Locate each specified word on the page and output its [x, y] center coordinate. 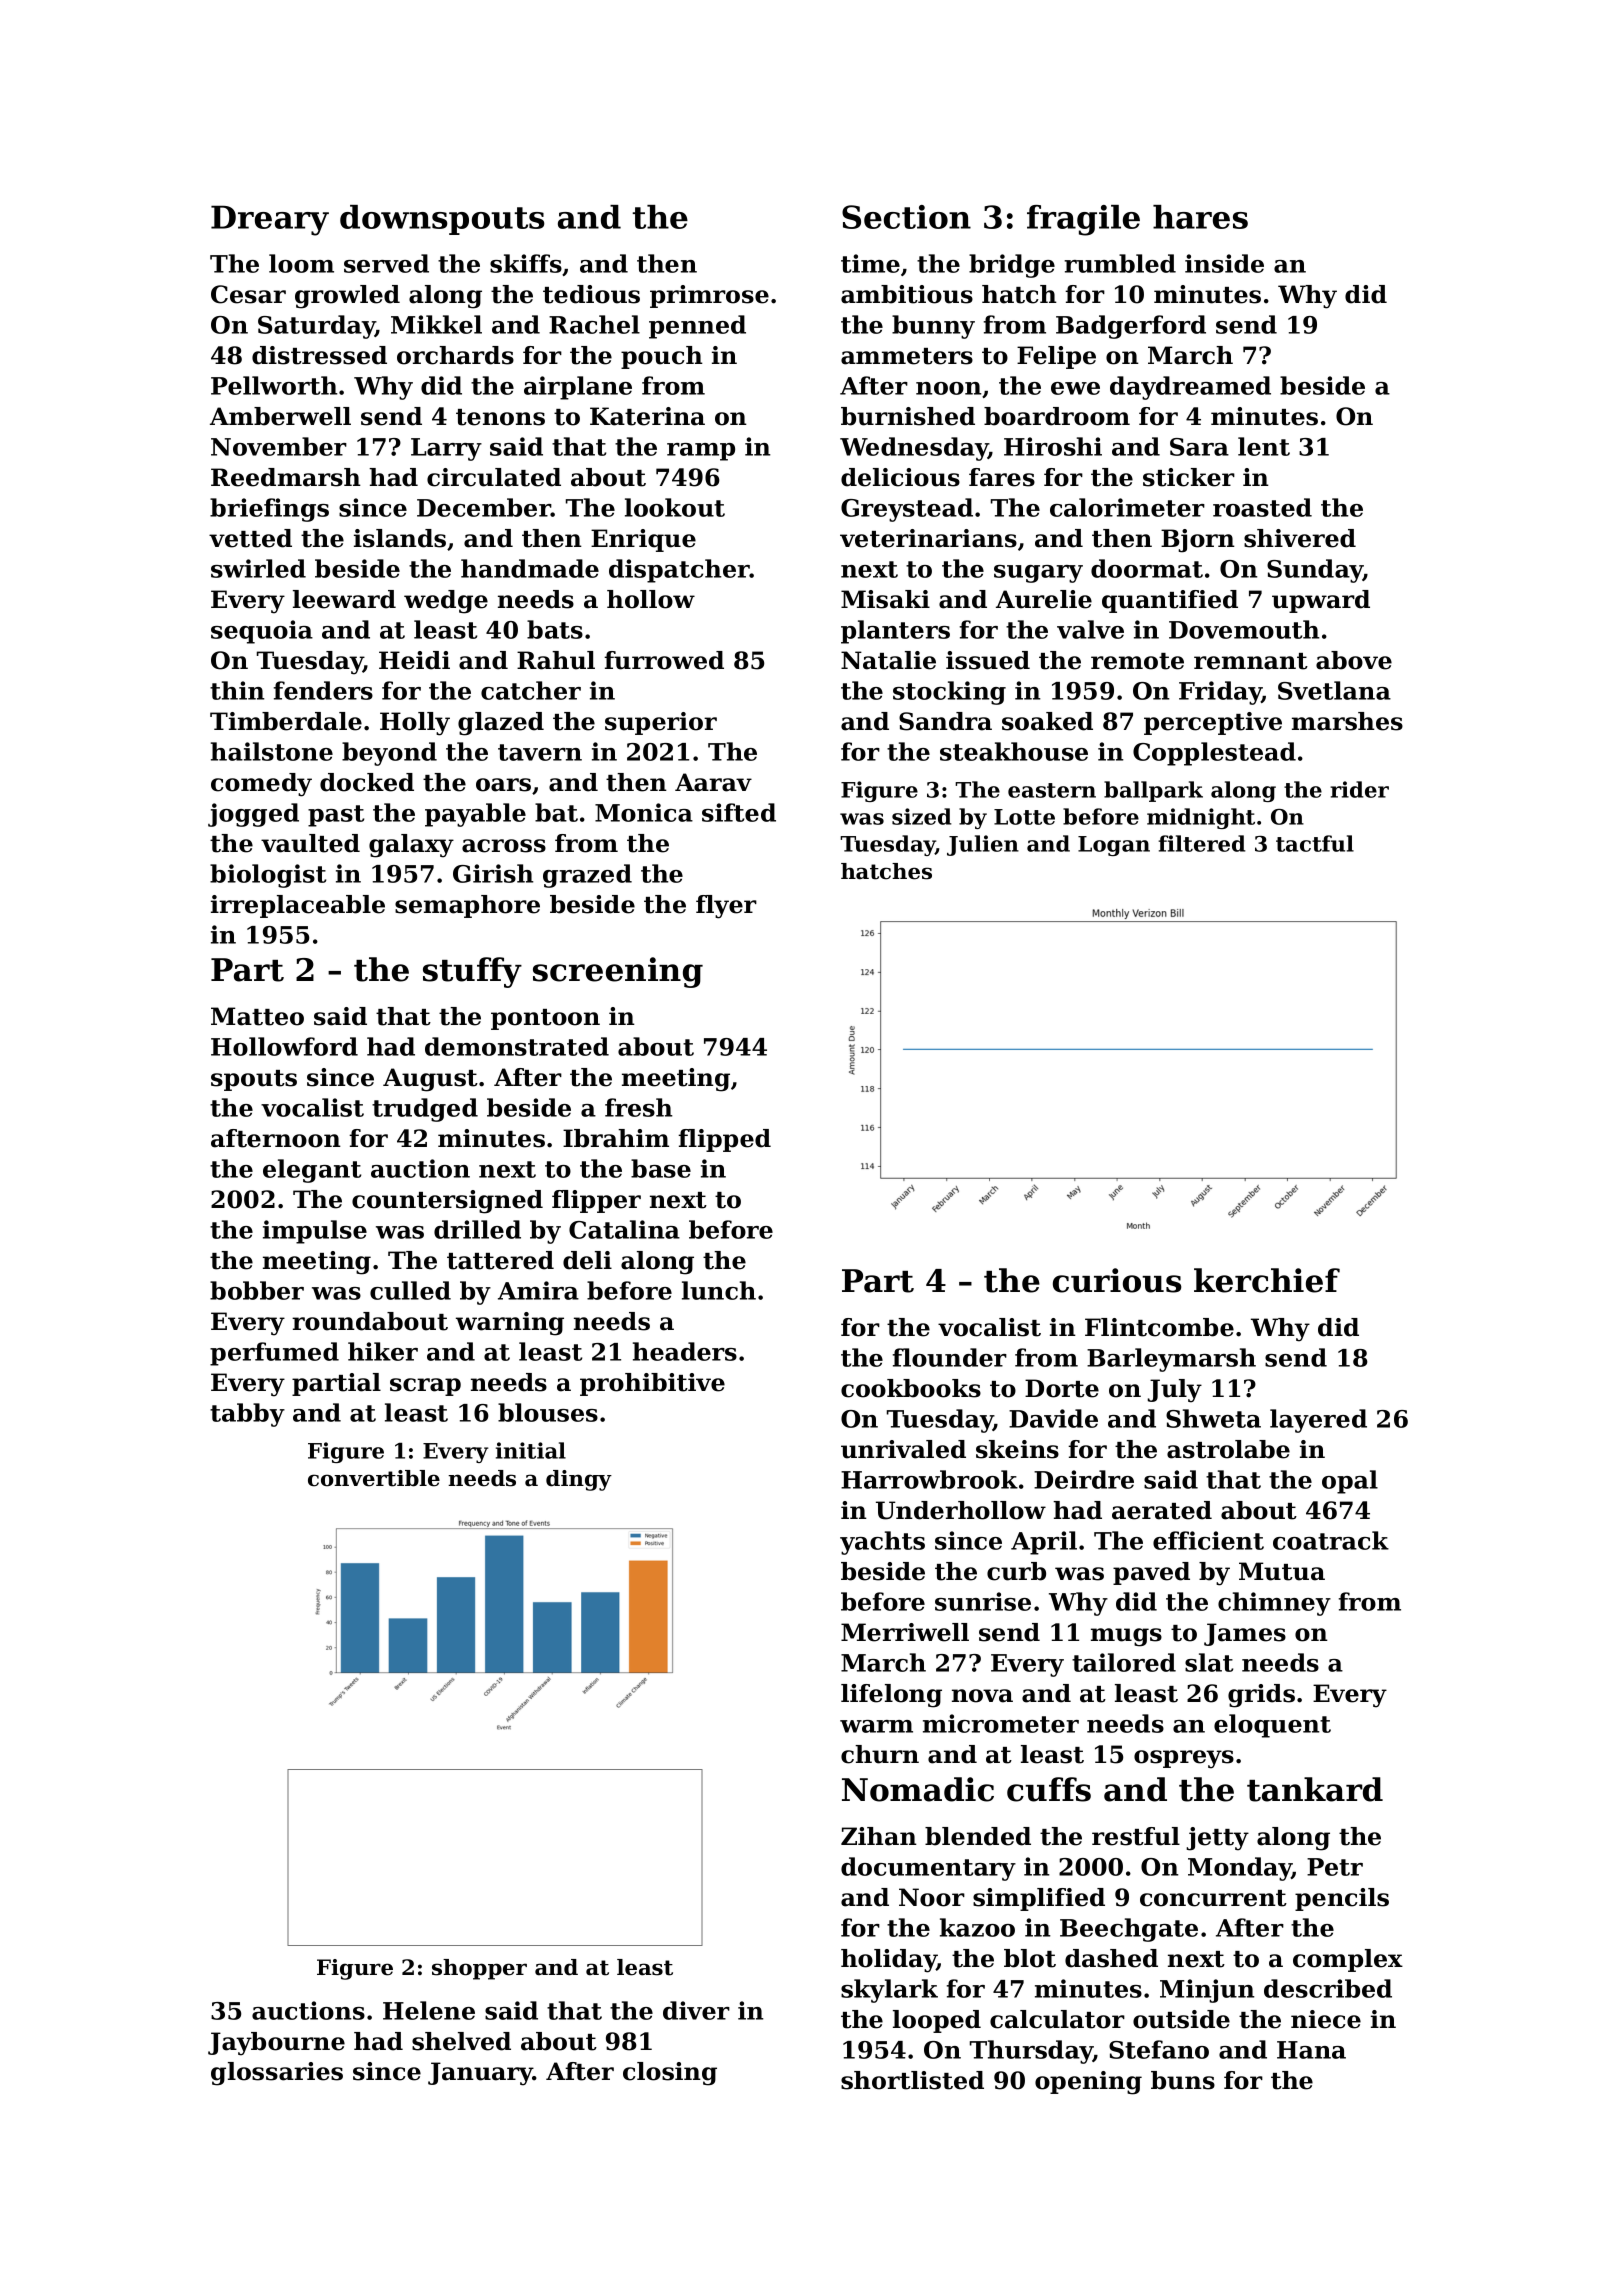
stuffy [472, 972]
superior [661, 723]
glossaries [277, 2074]
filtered [1201, 843]
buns [1183, 2080]
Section [906, 217]
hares [1200, 217]
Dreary [270, 220]
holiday [889, 1961]
